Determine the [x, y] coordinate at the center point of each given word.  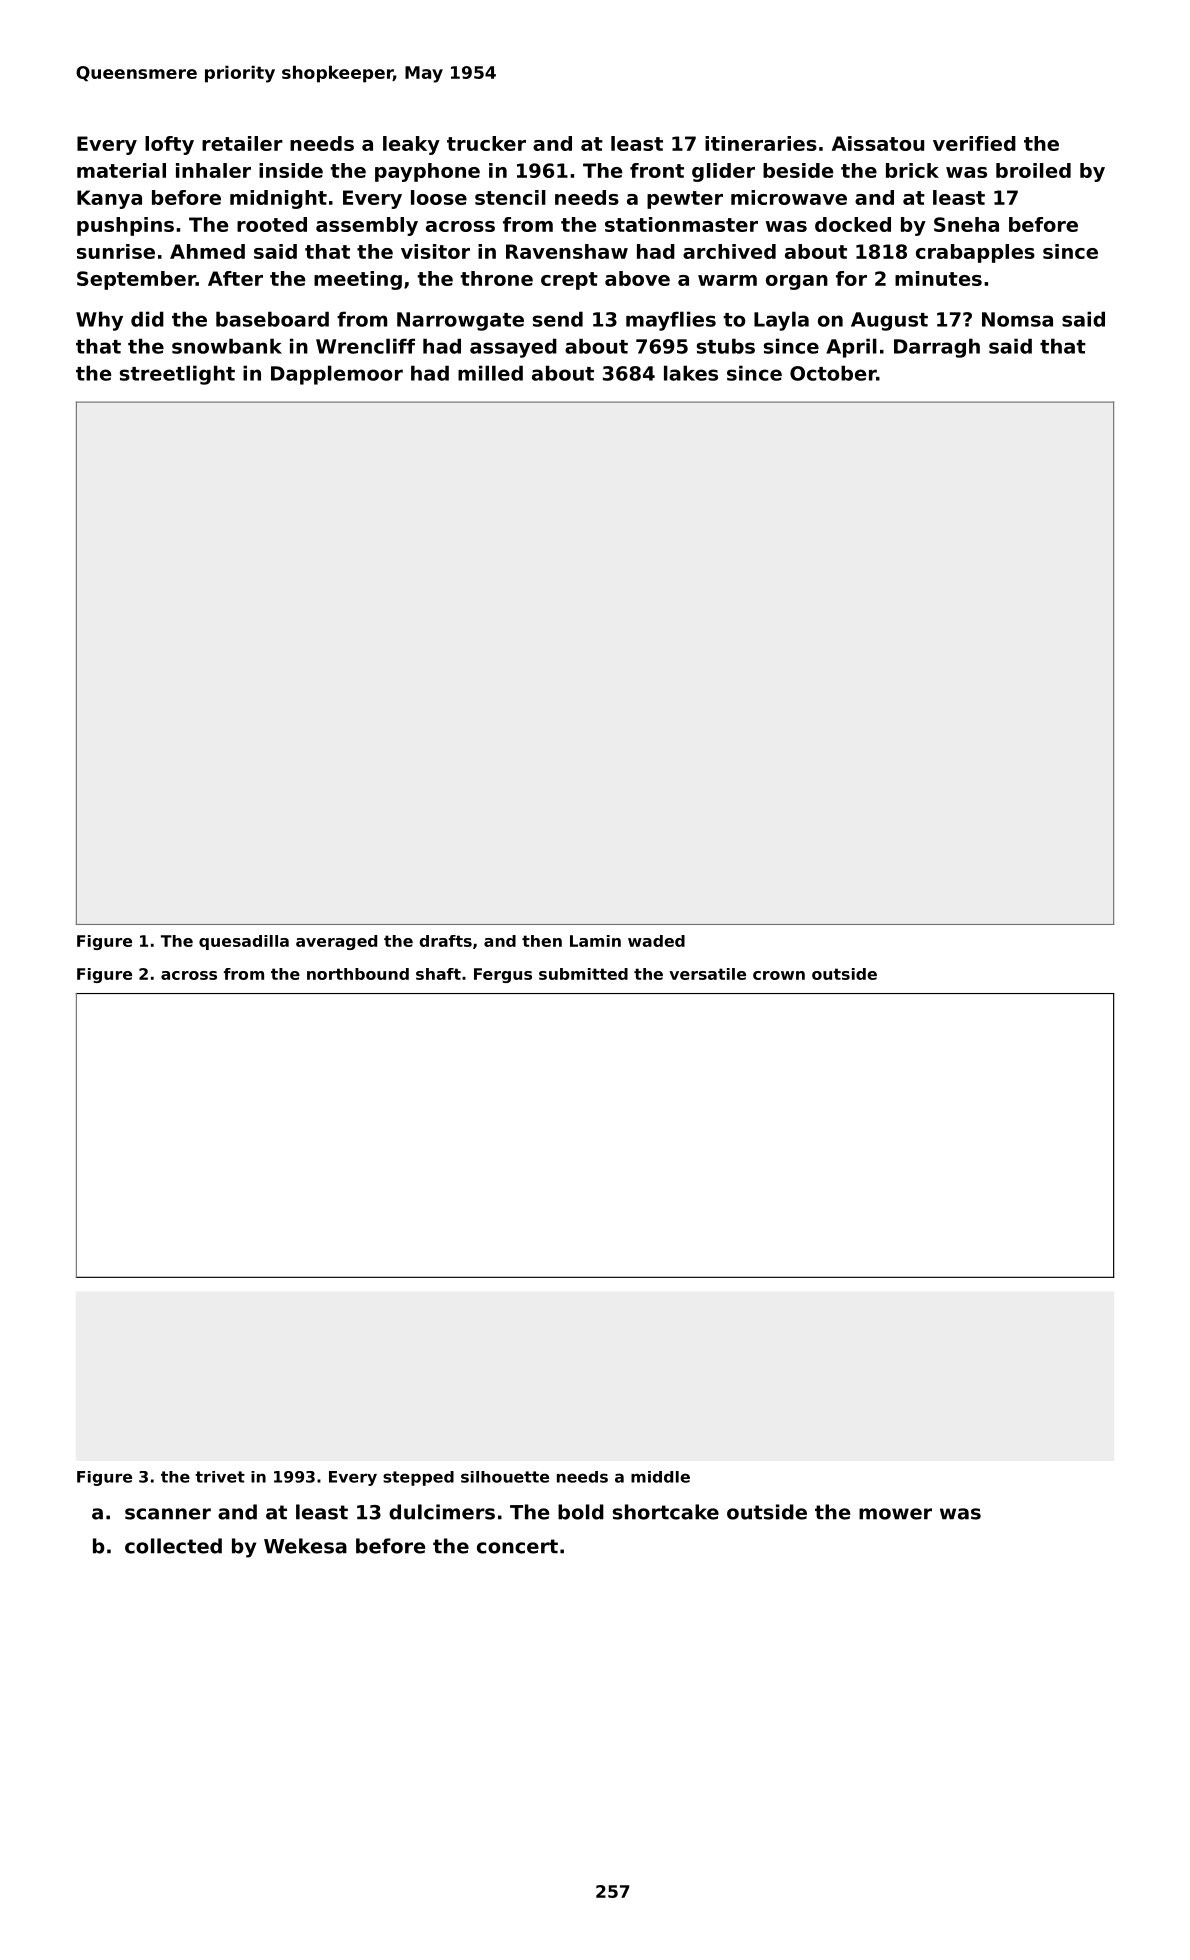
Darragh [937, 348]
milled [490, 373]
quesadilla [244, 942]
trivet [220, 1477]
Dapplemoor [337, 375]
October [833, 373]
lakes [691, 373]
